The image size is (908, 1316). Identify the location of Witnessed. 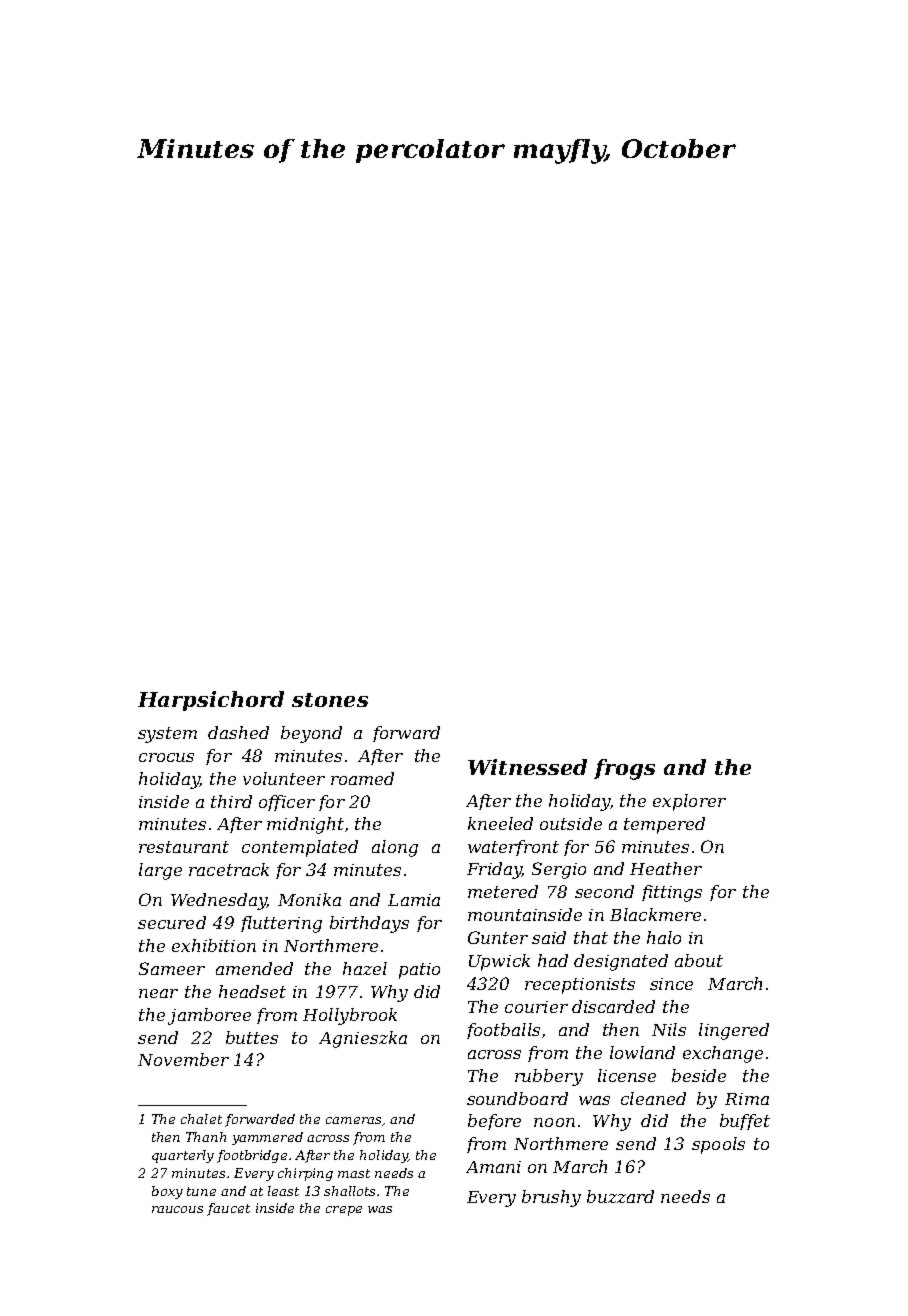
(527, 767).
